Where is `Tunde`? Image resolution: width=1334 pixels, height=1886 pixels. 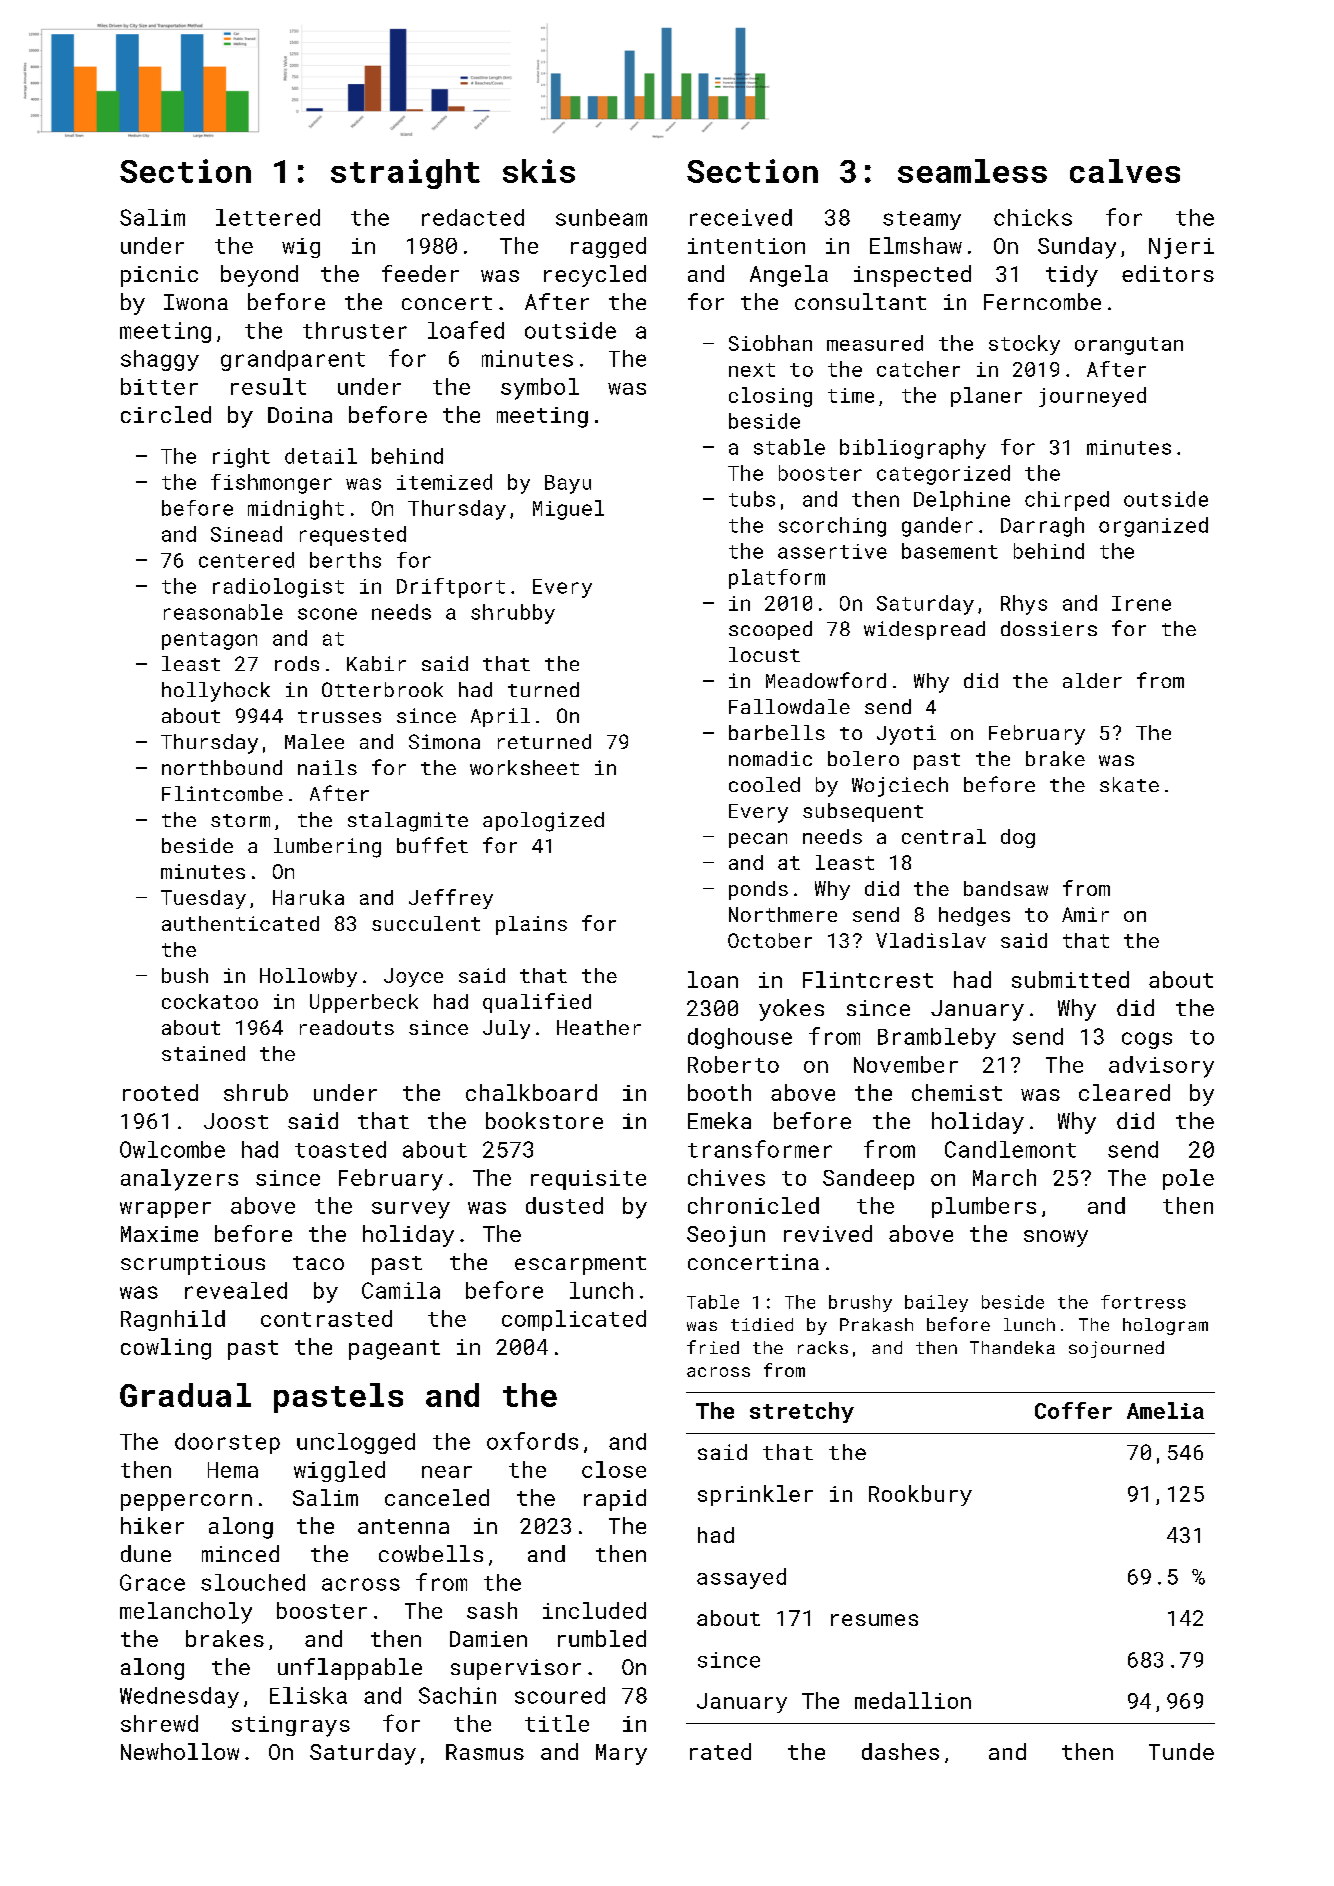
Tunde is located at coordinates (1181, 1751).
